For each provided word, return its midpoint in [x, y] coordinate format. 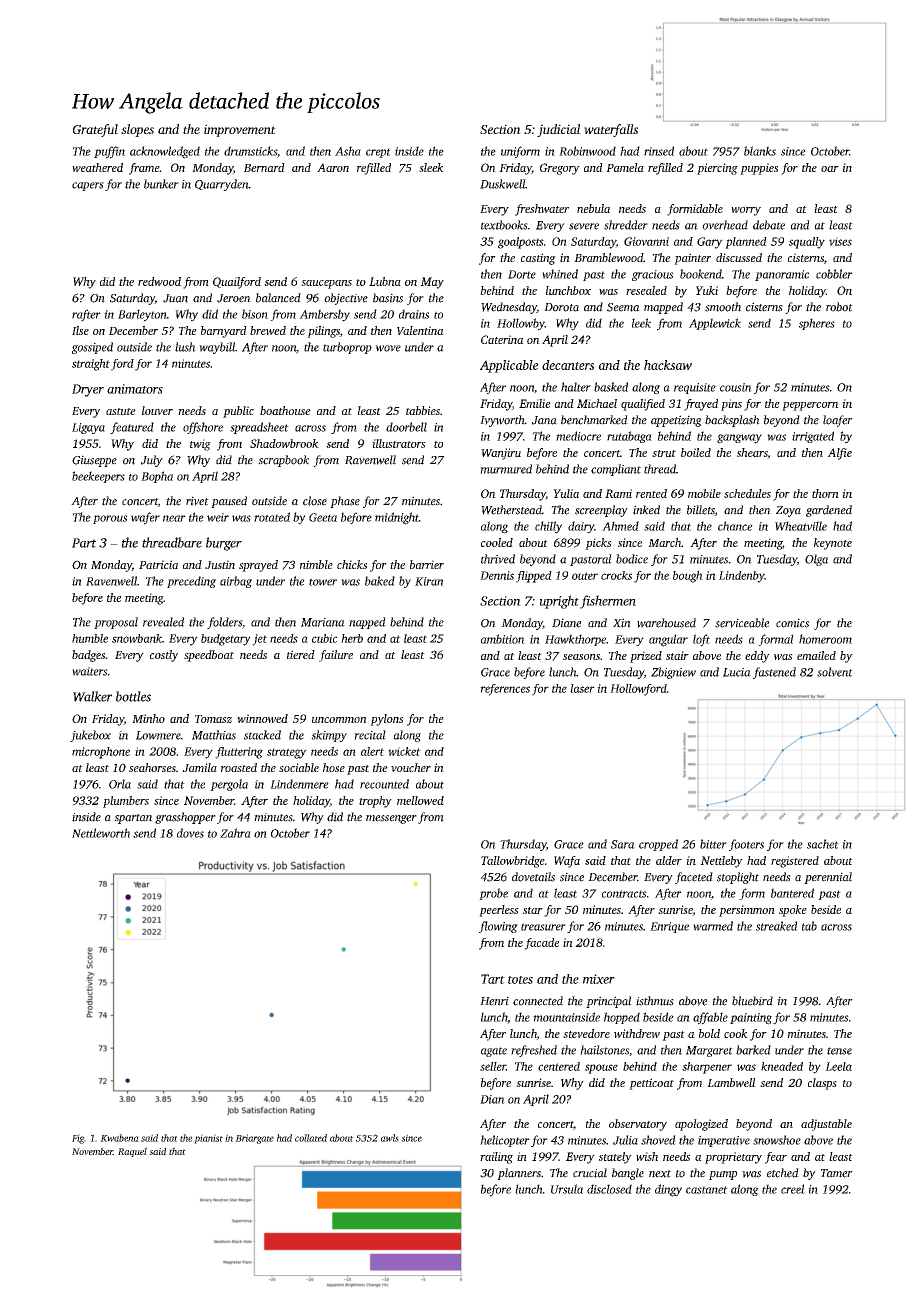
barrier [427, 564]
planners [519, 1174]
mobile [704, 493]
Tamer [837, 1173]
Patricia [158, 564]
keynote [833, 544]
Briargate [254, 1139]
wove [388, 348]
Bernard [264, 167]
